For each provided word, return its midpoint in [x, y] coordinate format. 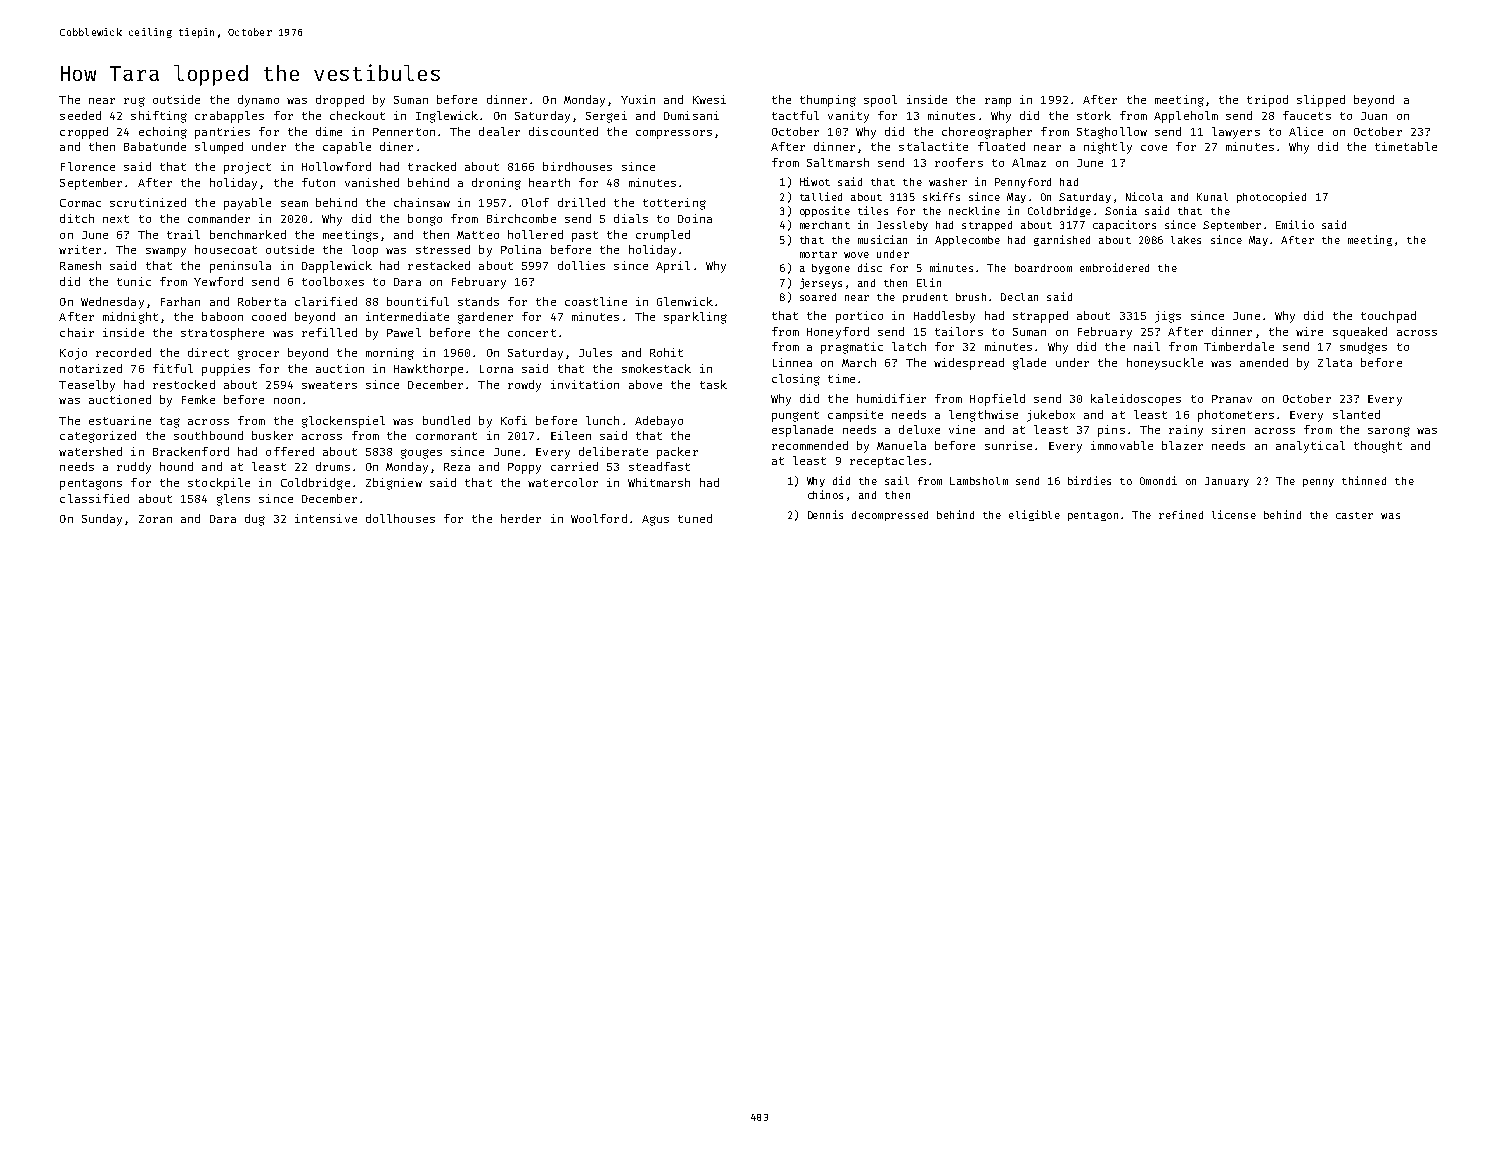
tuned [695, 518]
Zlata [1335, 362]
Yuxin [638, 99]
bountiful [418, 301]
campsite [855, 416]
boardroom [1043, 268]
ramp [998, 102]
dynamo [258, 101]
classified [94, 498]
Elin [929, 282]
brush [971, 297]
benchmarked [248, 234]
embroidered [1114, 267]
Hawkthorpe [428, 370]
